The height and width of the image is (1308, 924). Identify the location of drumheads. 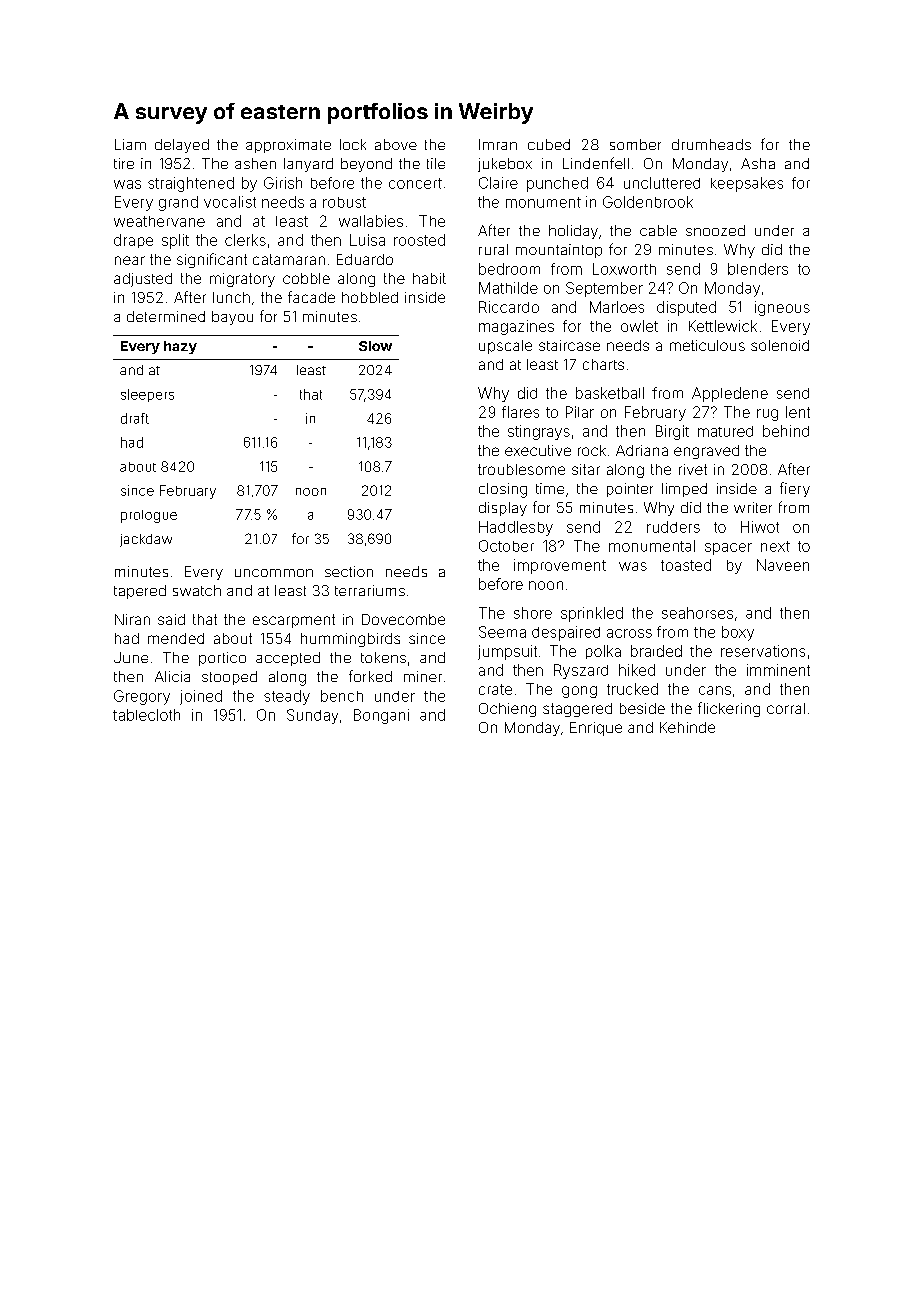
(711, 144).
